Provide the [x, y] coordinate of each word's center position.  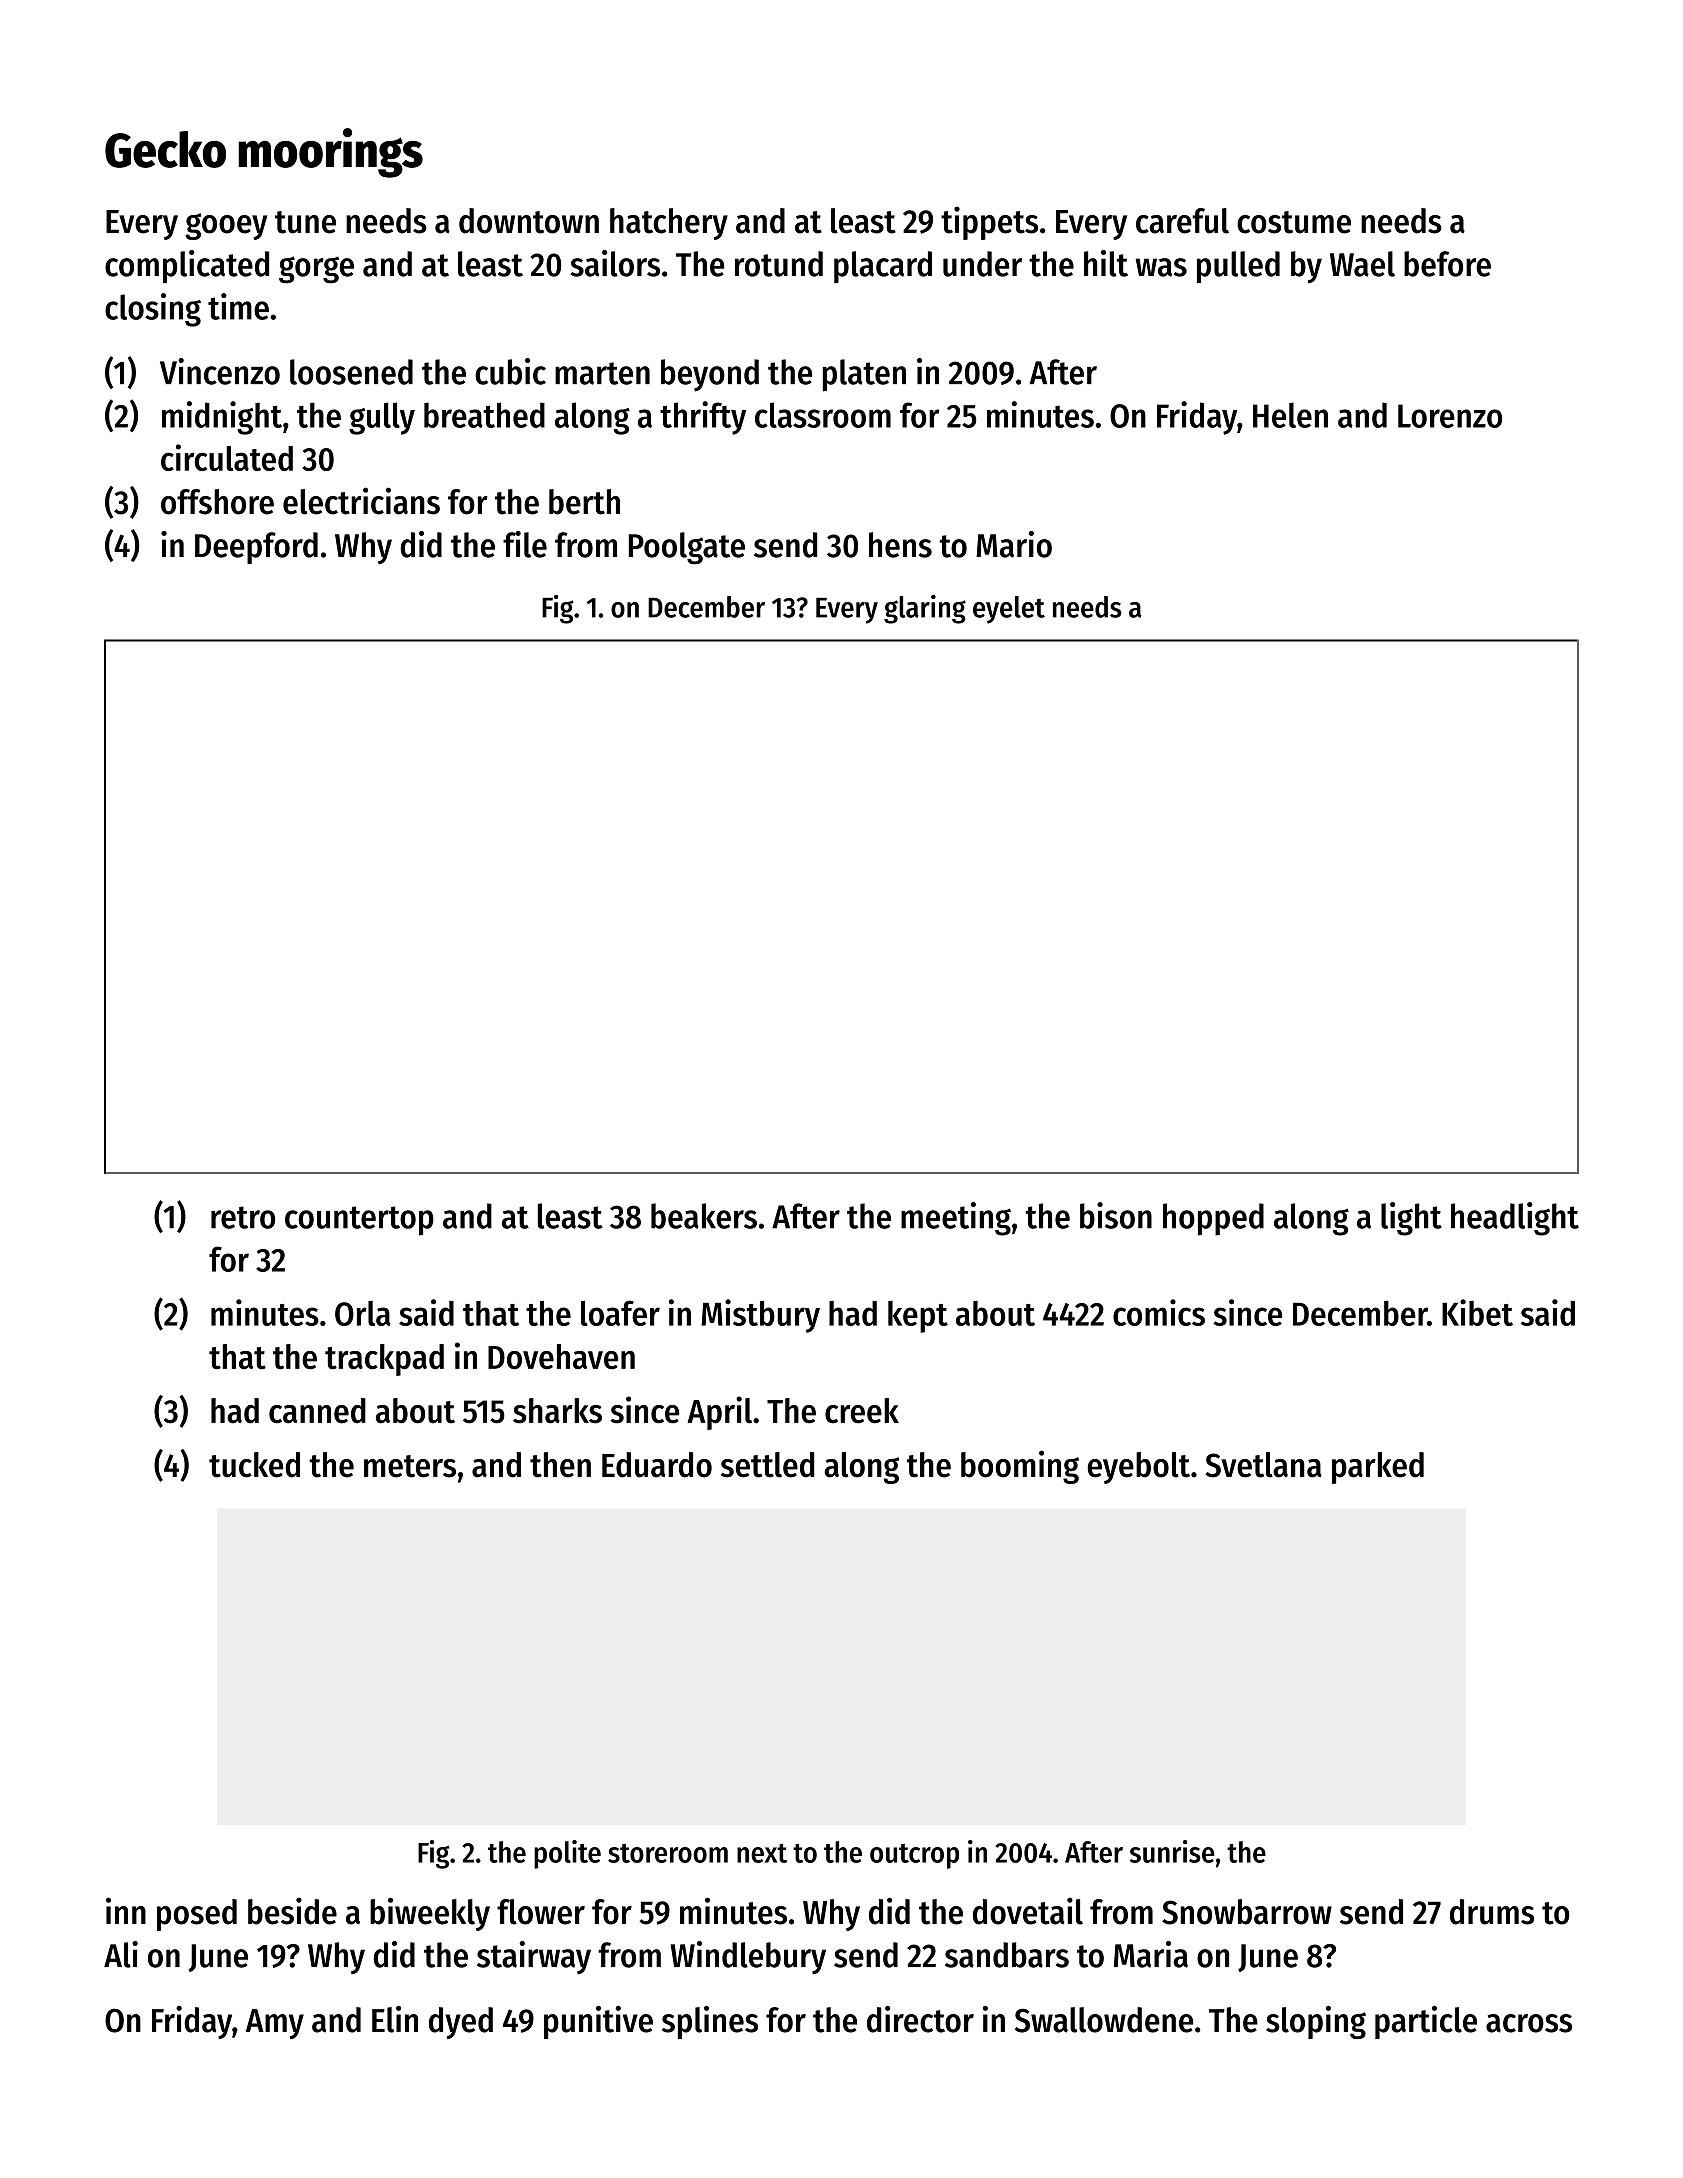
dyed [461, 2023]
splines [710, 2022]
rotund [779, 264]
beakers [704, 1216]
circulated [227, 457]
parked [1378, 1468]
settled [768, 1465]
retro [243, 1217]
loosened [351, 372]
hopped [1213, 1219]
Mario [1014, 544]
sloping [1316, 2022]
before [1447, 264]
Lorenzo [1450, 416]
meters [410, 1466]
